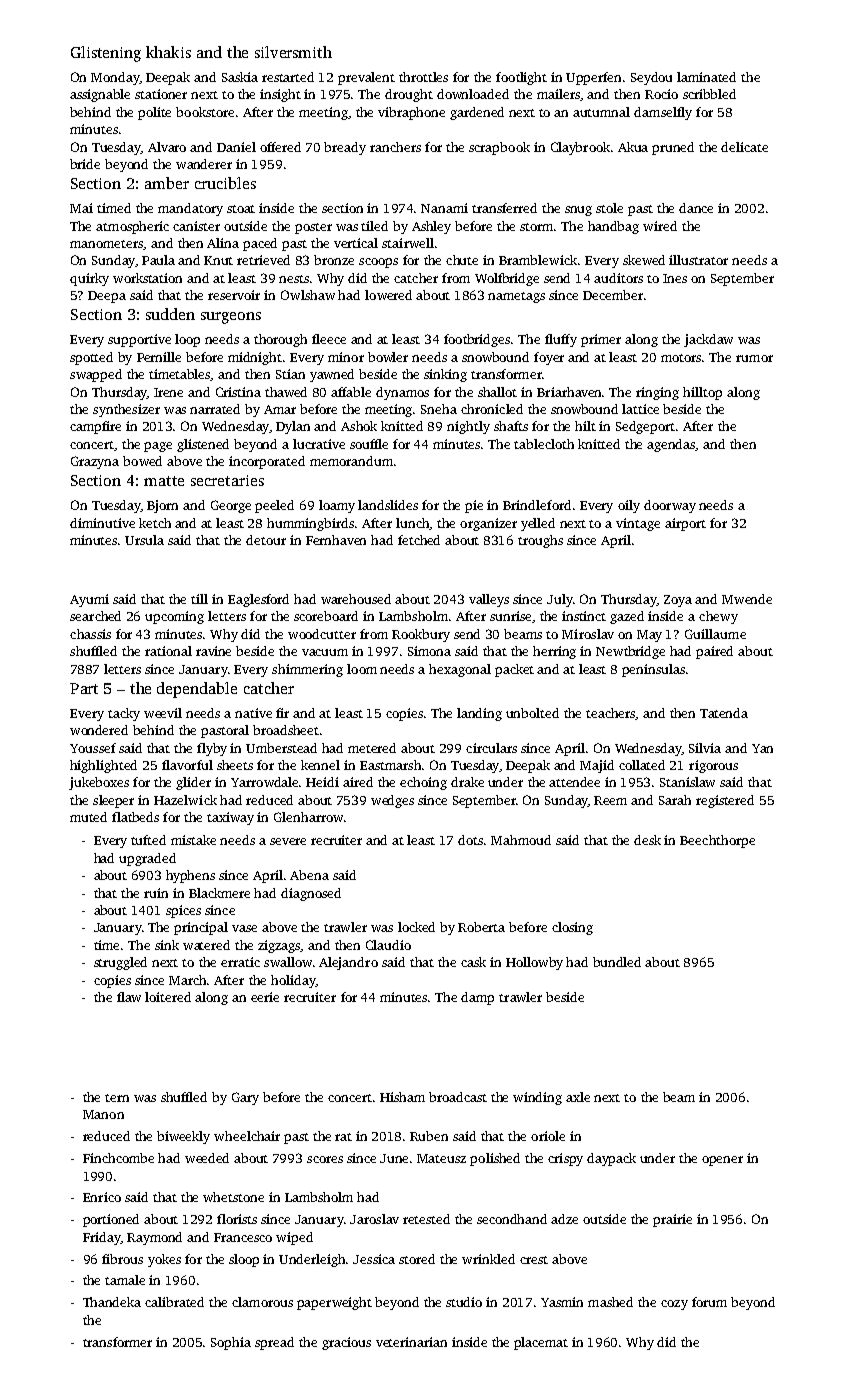 The height and width of the document is (1400, 849). Describe the element at coordinates (747, 599) in the document. I see `Mwende` at that location.
